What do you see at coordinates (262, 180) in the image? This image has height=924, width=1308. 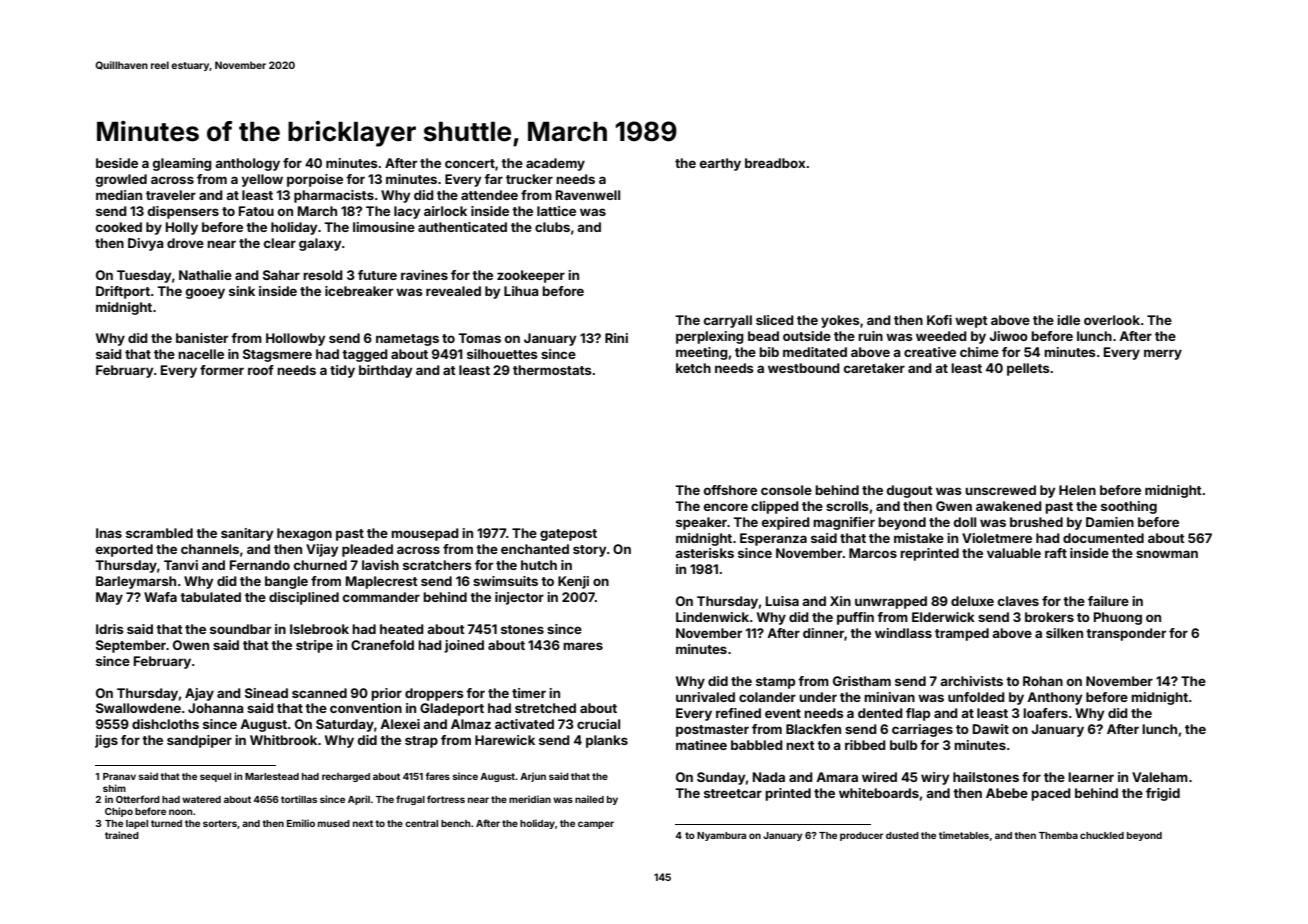 I see `yellow` at bounding box center [262, 180].
